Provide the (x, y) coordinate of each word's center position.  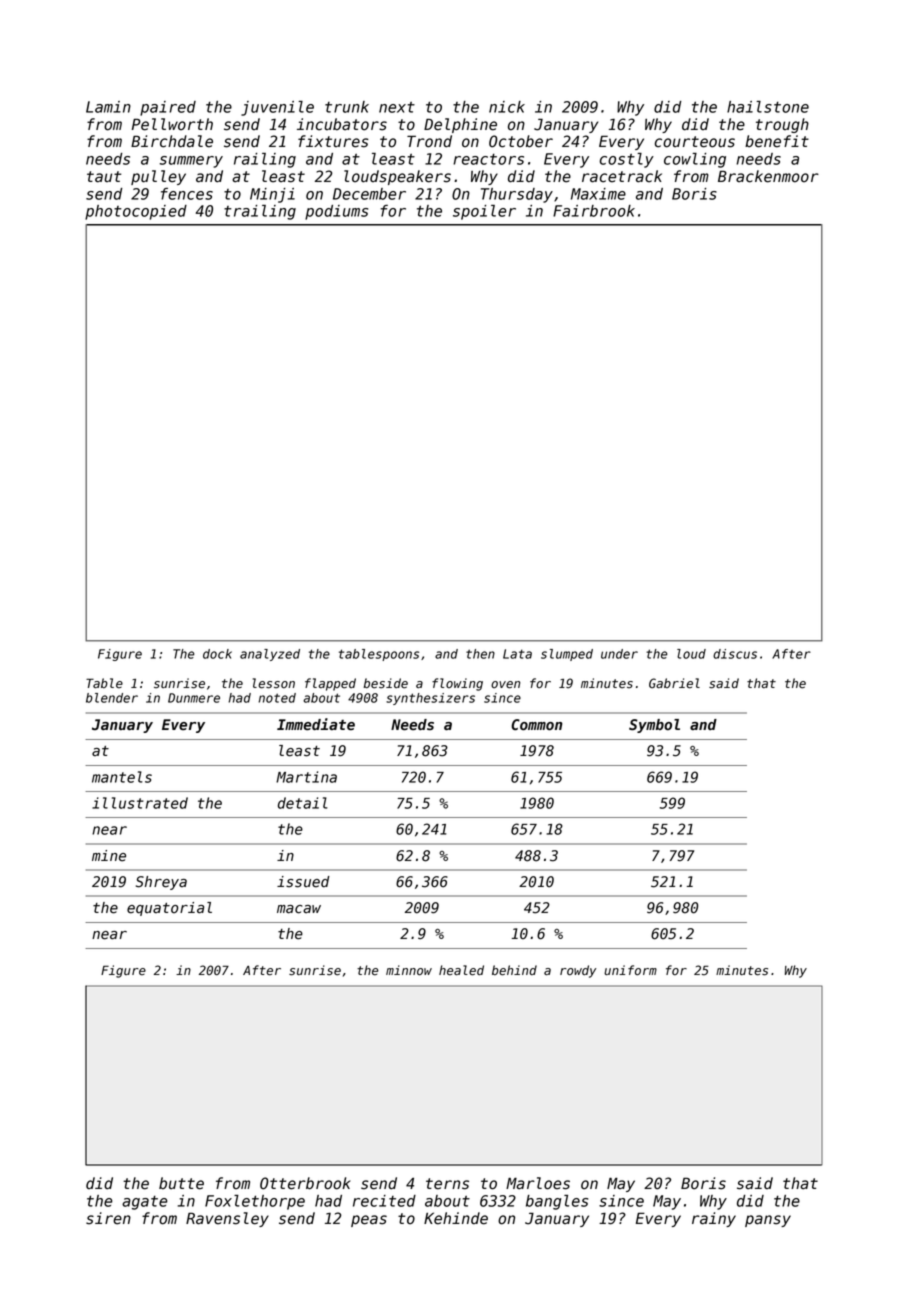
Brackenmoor (768, 176)
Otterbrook (305, 1183)
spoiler (484, 212)
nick (507, 107)
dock (217, 654)
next (397, 107)
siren (108, 1218)
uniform (630, 970)
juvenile (277, 108)
